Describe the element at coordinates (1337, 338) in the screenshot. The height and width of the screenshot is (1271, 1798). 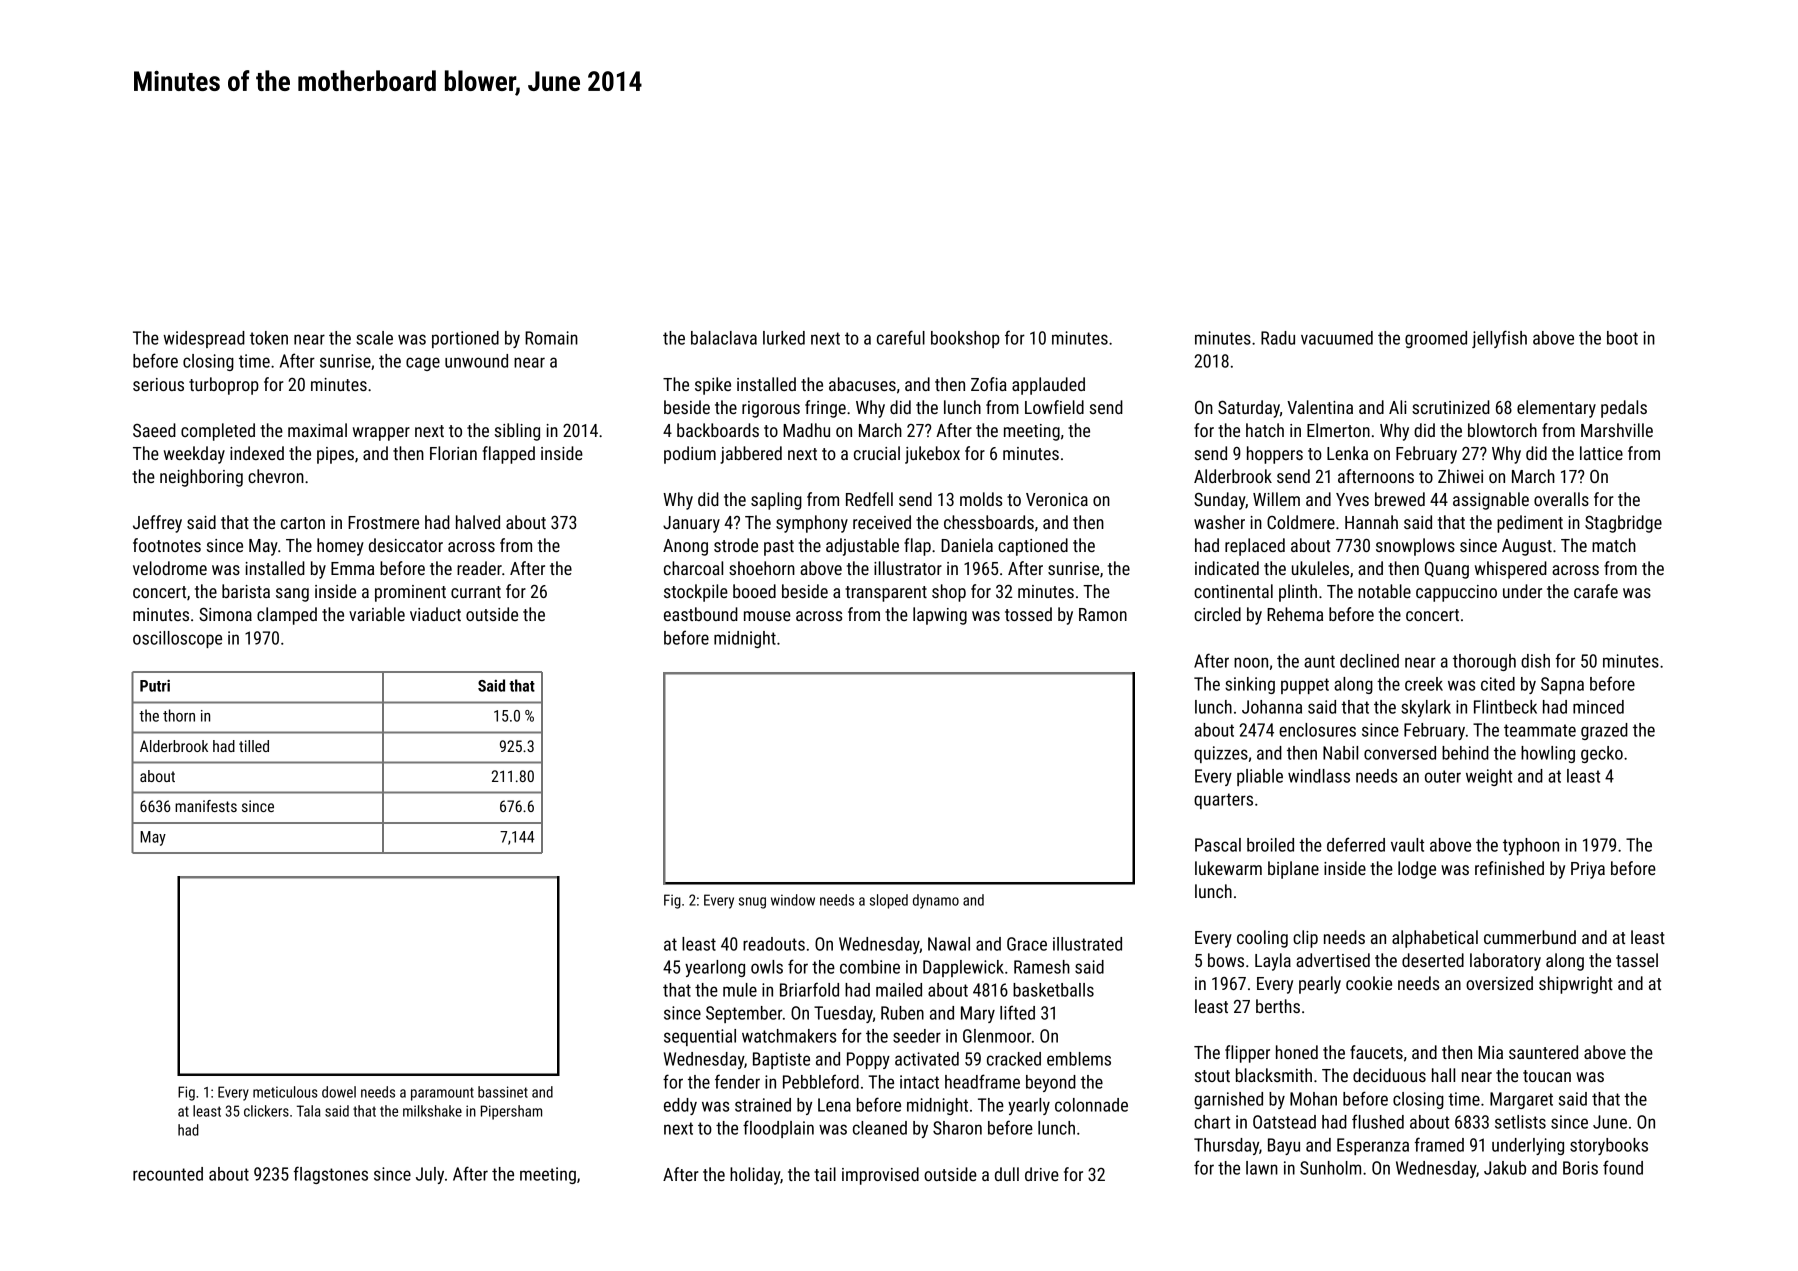
I see `vacuumed` at that location.
